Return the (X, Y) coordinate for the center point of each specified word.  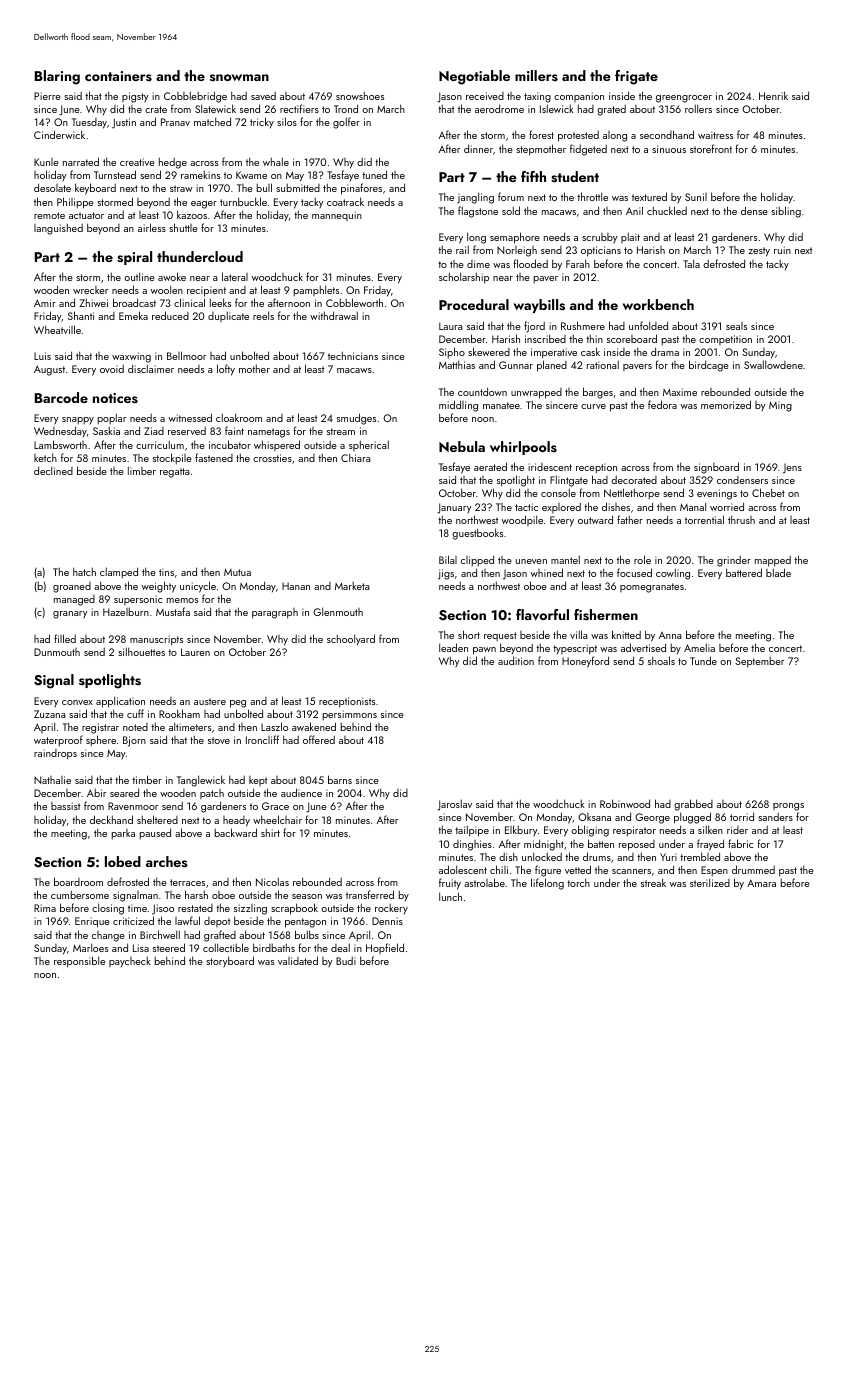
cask (590, 351)
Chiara (356, 457)
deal (340, 947)
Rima (45, 908)
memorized (726, 404)
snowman (239, 77)
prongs (788, 807)
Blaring (57, 77)
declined (53, 470)
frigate (636, 77)
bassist (65, 806)
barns (340, 779)
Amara (761, 883)
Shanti (81, 315)
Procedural (474, 304)
